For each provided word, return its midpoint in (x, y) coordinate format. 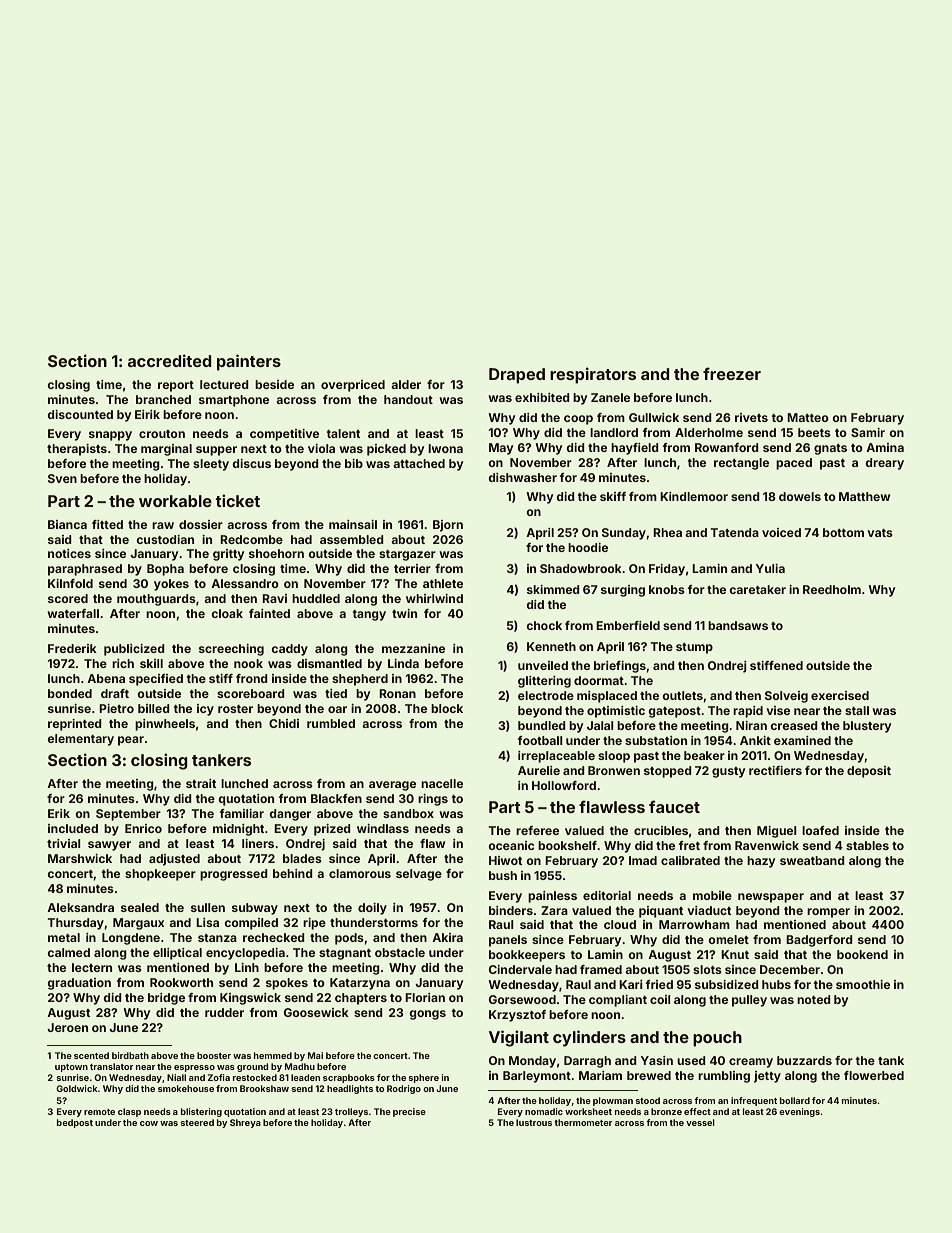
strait (201, 783)
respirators (593, 375)
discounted (80, 414)
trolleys (351, 1112)
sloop (614, 757)
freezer (732, 373)
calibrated (690, 860)
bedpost (75, 1123)
